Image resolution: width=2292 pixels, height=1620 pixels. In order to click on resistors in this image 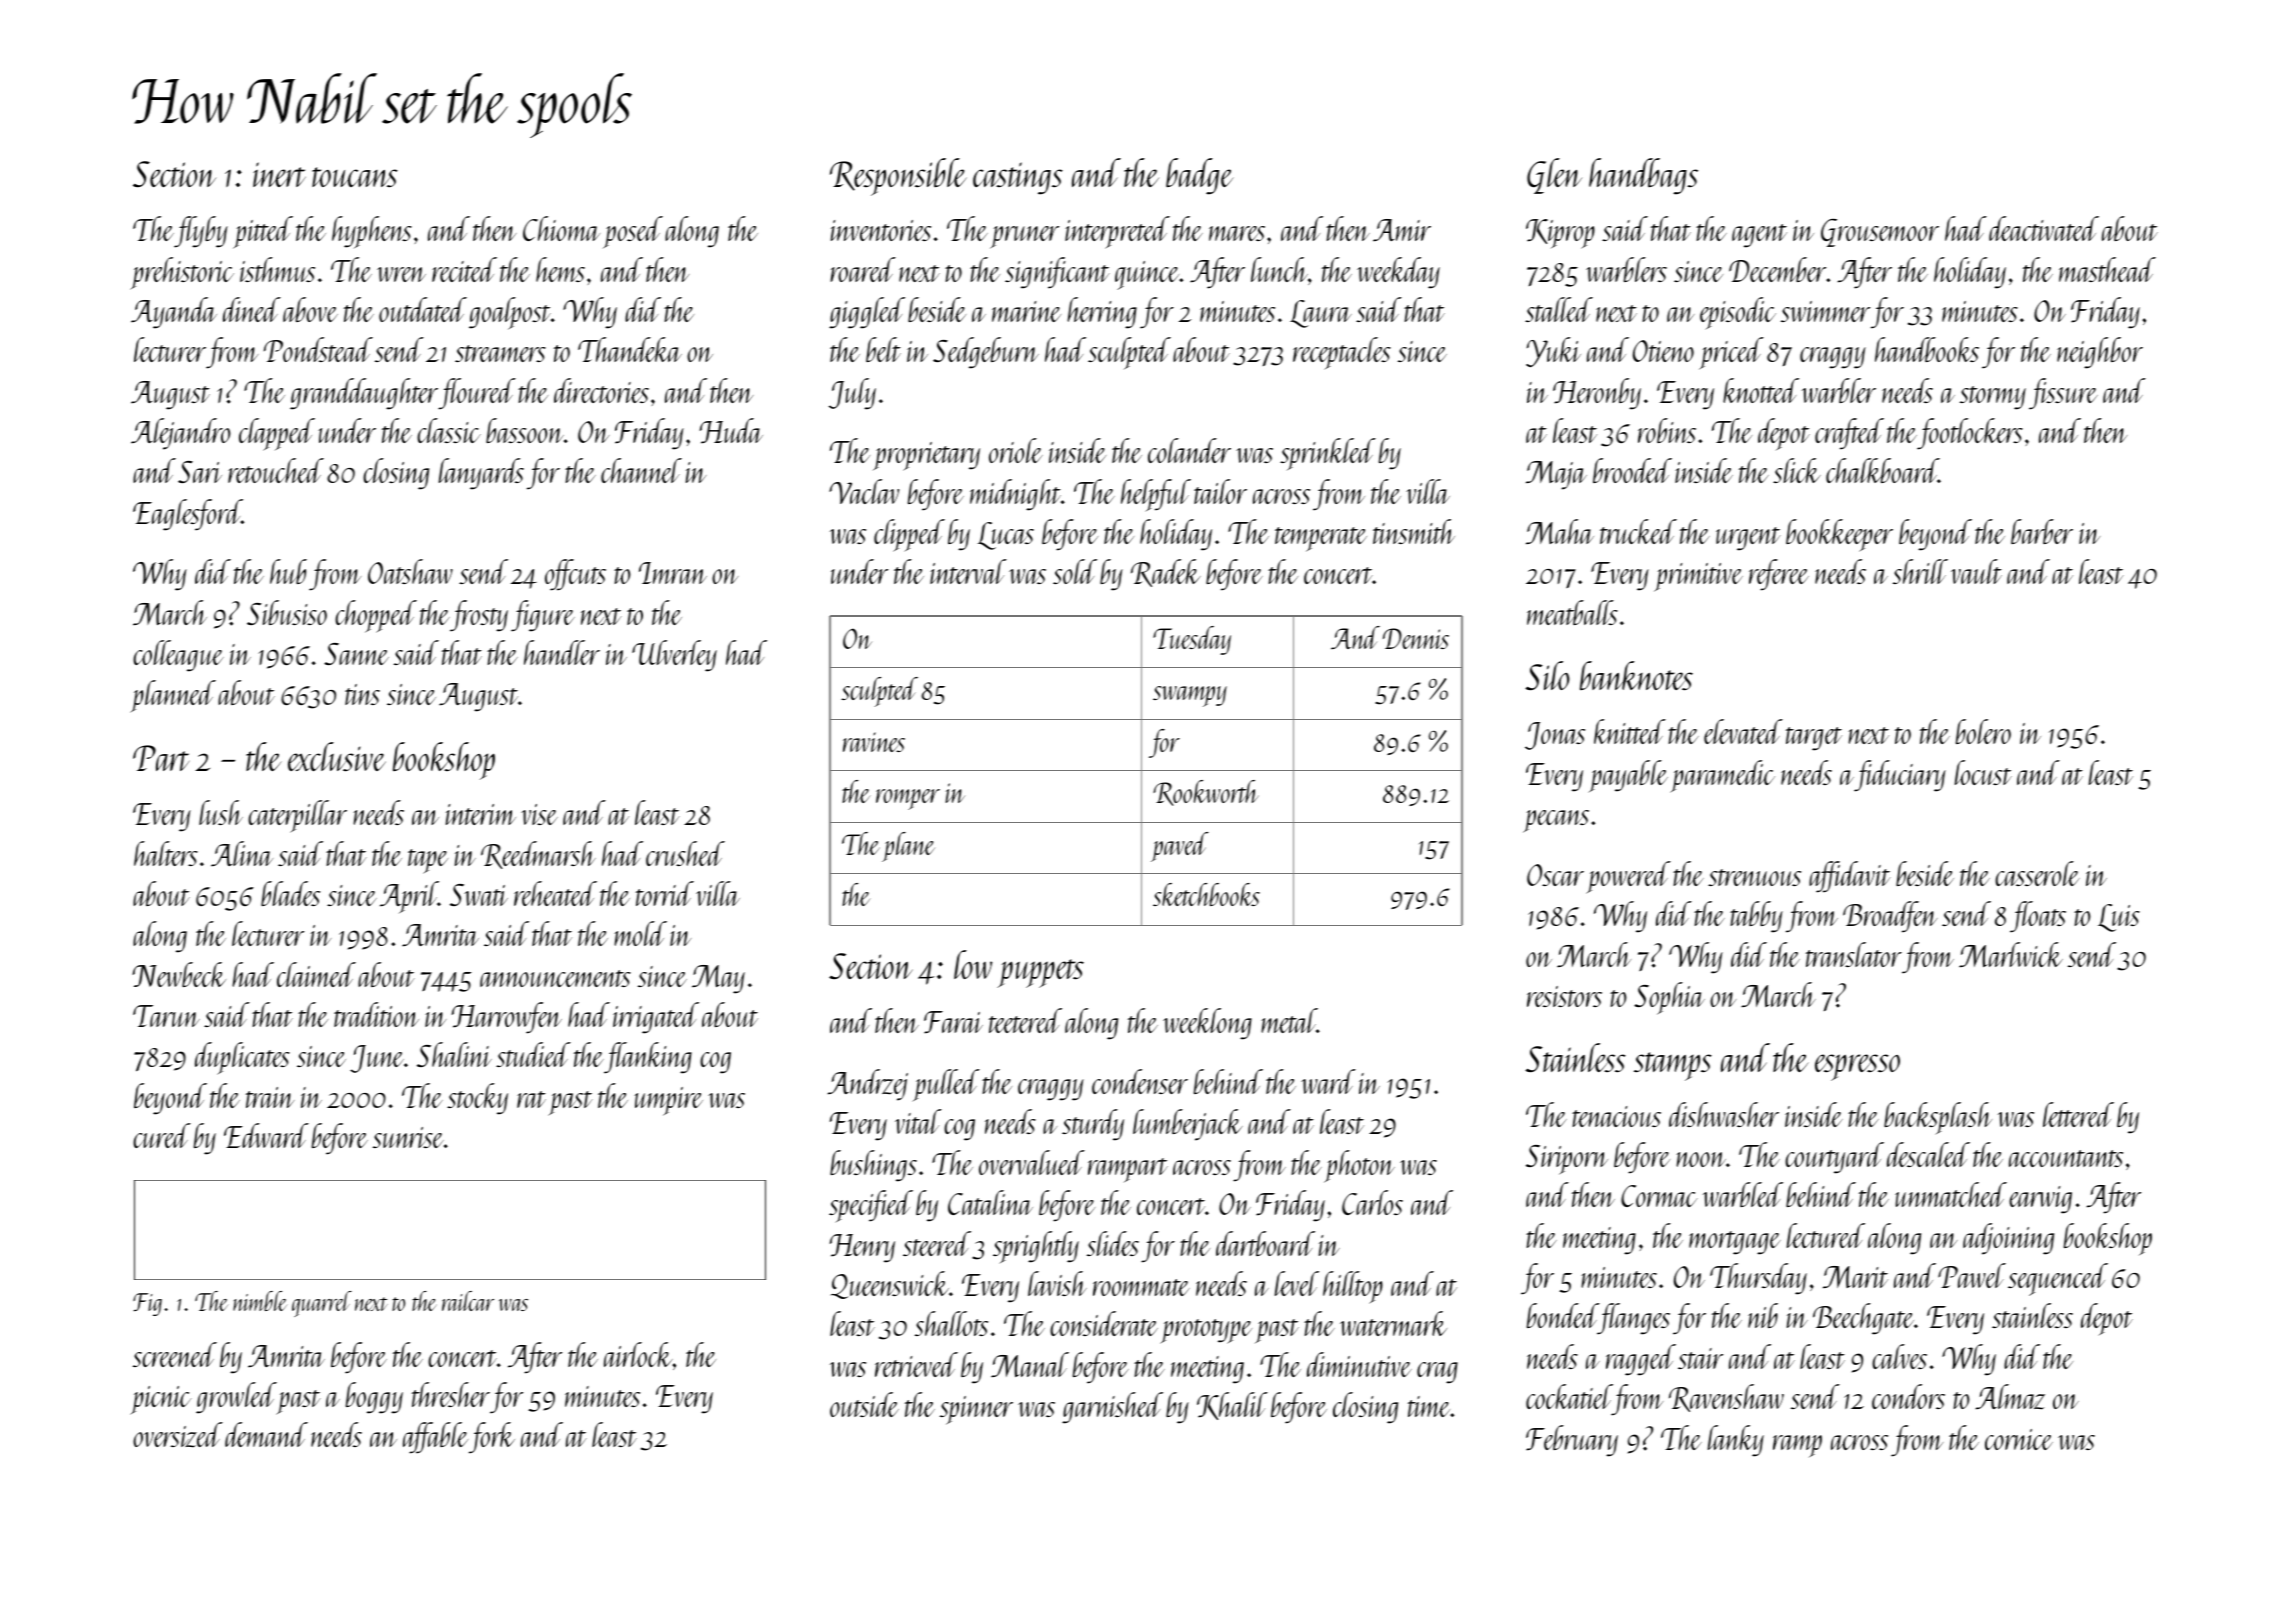, I will do `click(1564, 996)`.
